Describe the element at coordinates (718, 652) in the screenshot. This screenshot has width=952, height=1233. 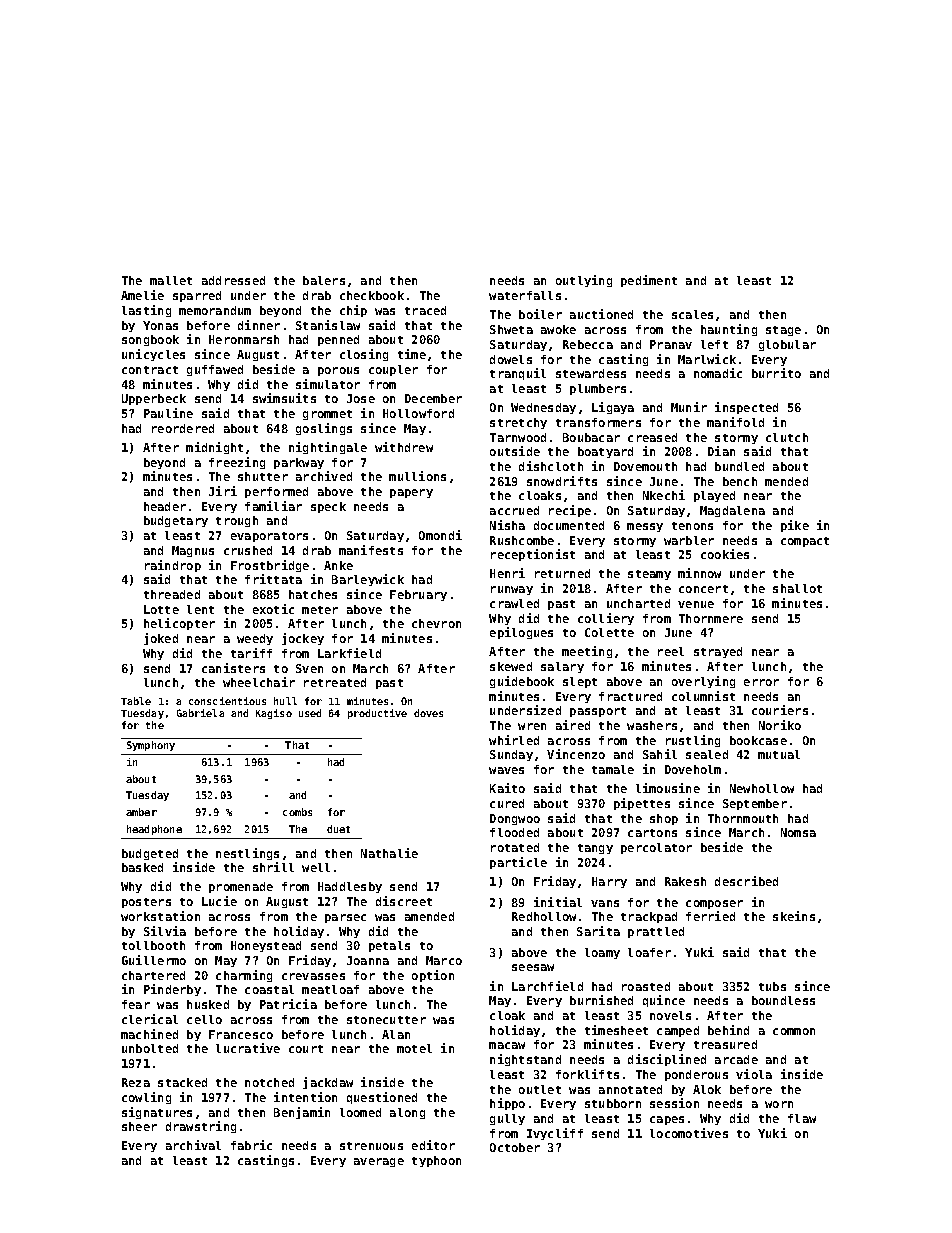
I see `strayed` at that location.
